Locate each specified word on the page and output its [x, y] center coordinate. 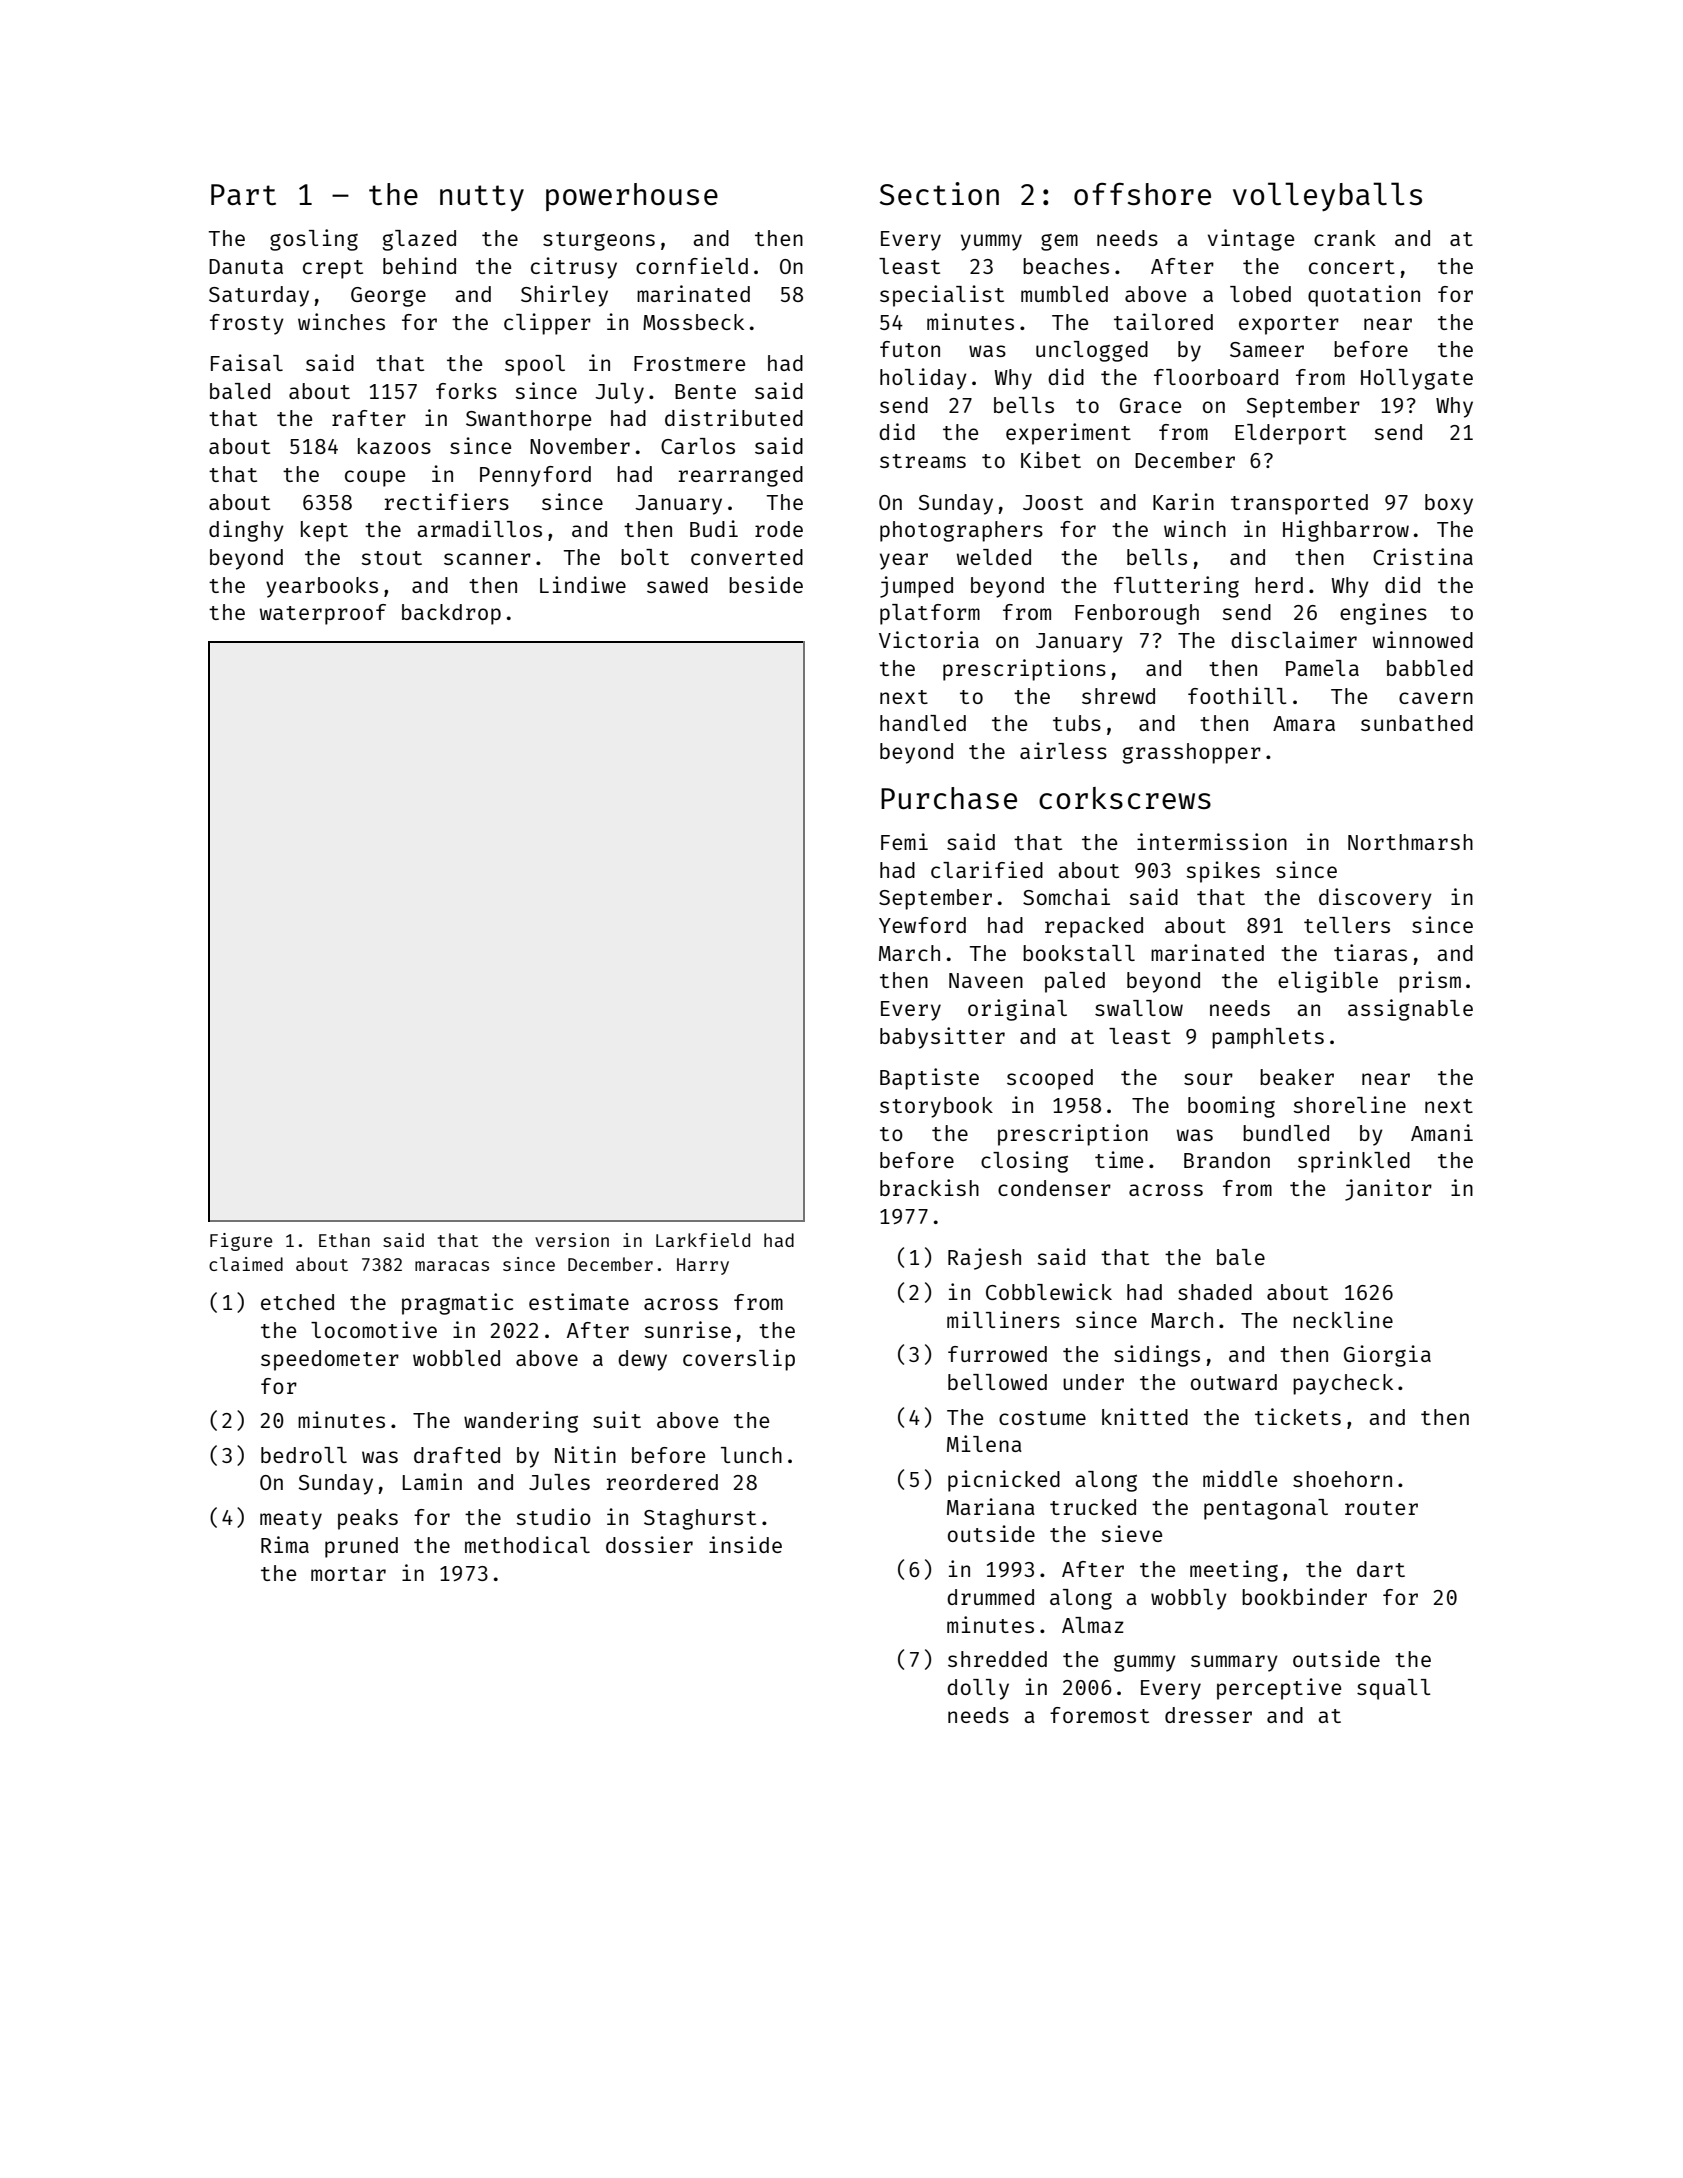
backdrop [451, 614]
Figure [241, 1242]
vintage [1251, 240]
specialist [942, 296]
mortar [348, 1574]
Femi [904, 841]
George [388, 297]
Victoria [929, 639]
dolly [978, 1689]
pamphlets [1268, 1038]
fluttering [1176, 587]
